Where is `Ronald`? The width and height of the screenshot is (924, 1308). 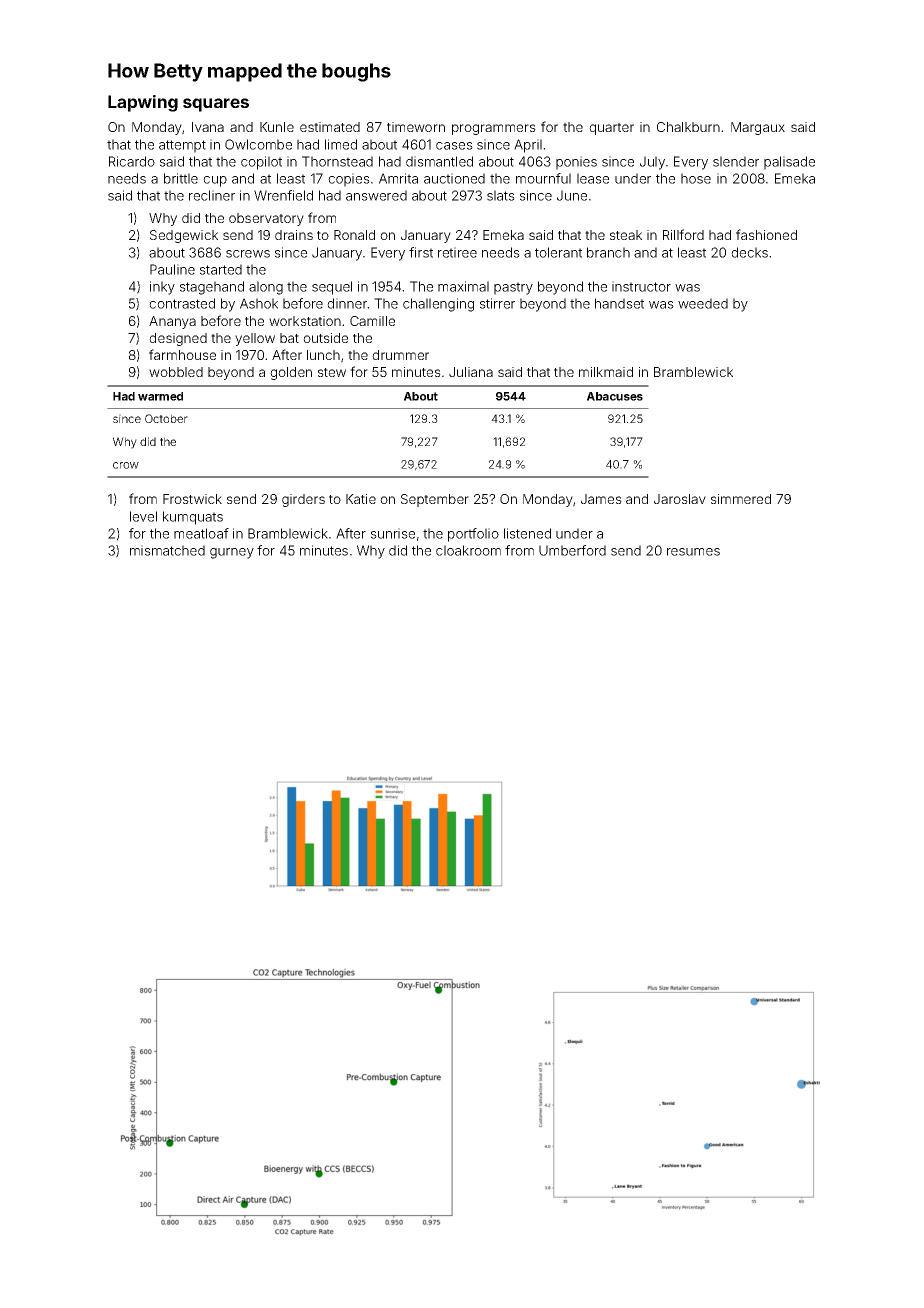 Ronald is located at coordinates (354, 235).
